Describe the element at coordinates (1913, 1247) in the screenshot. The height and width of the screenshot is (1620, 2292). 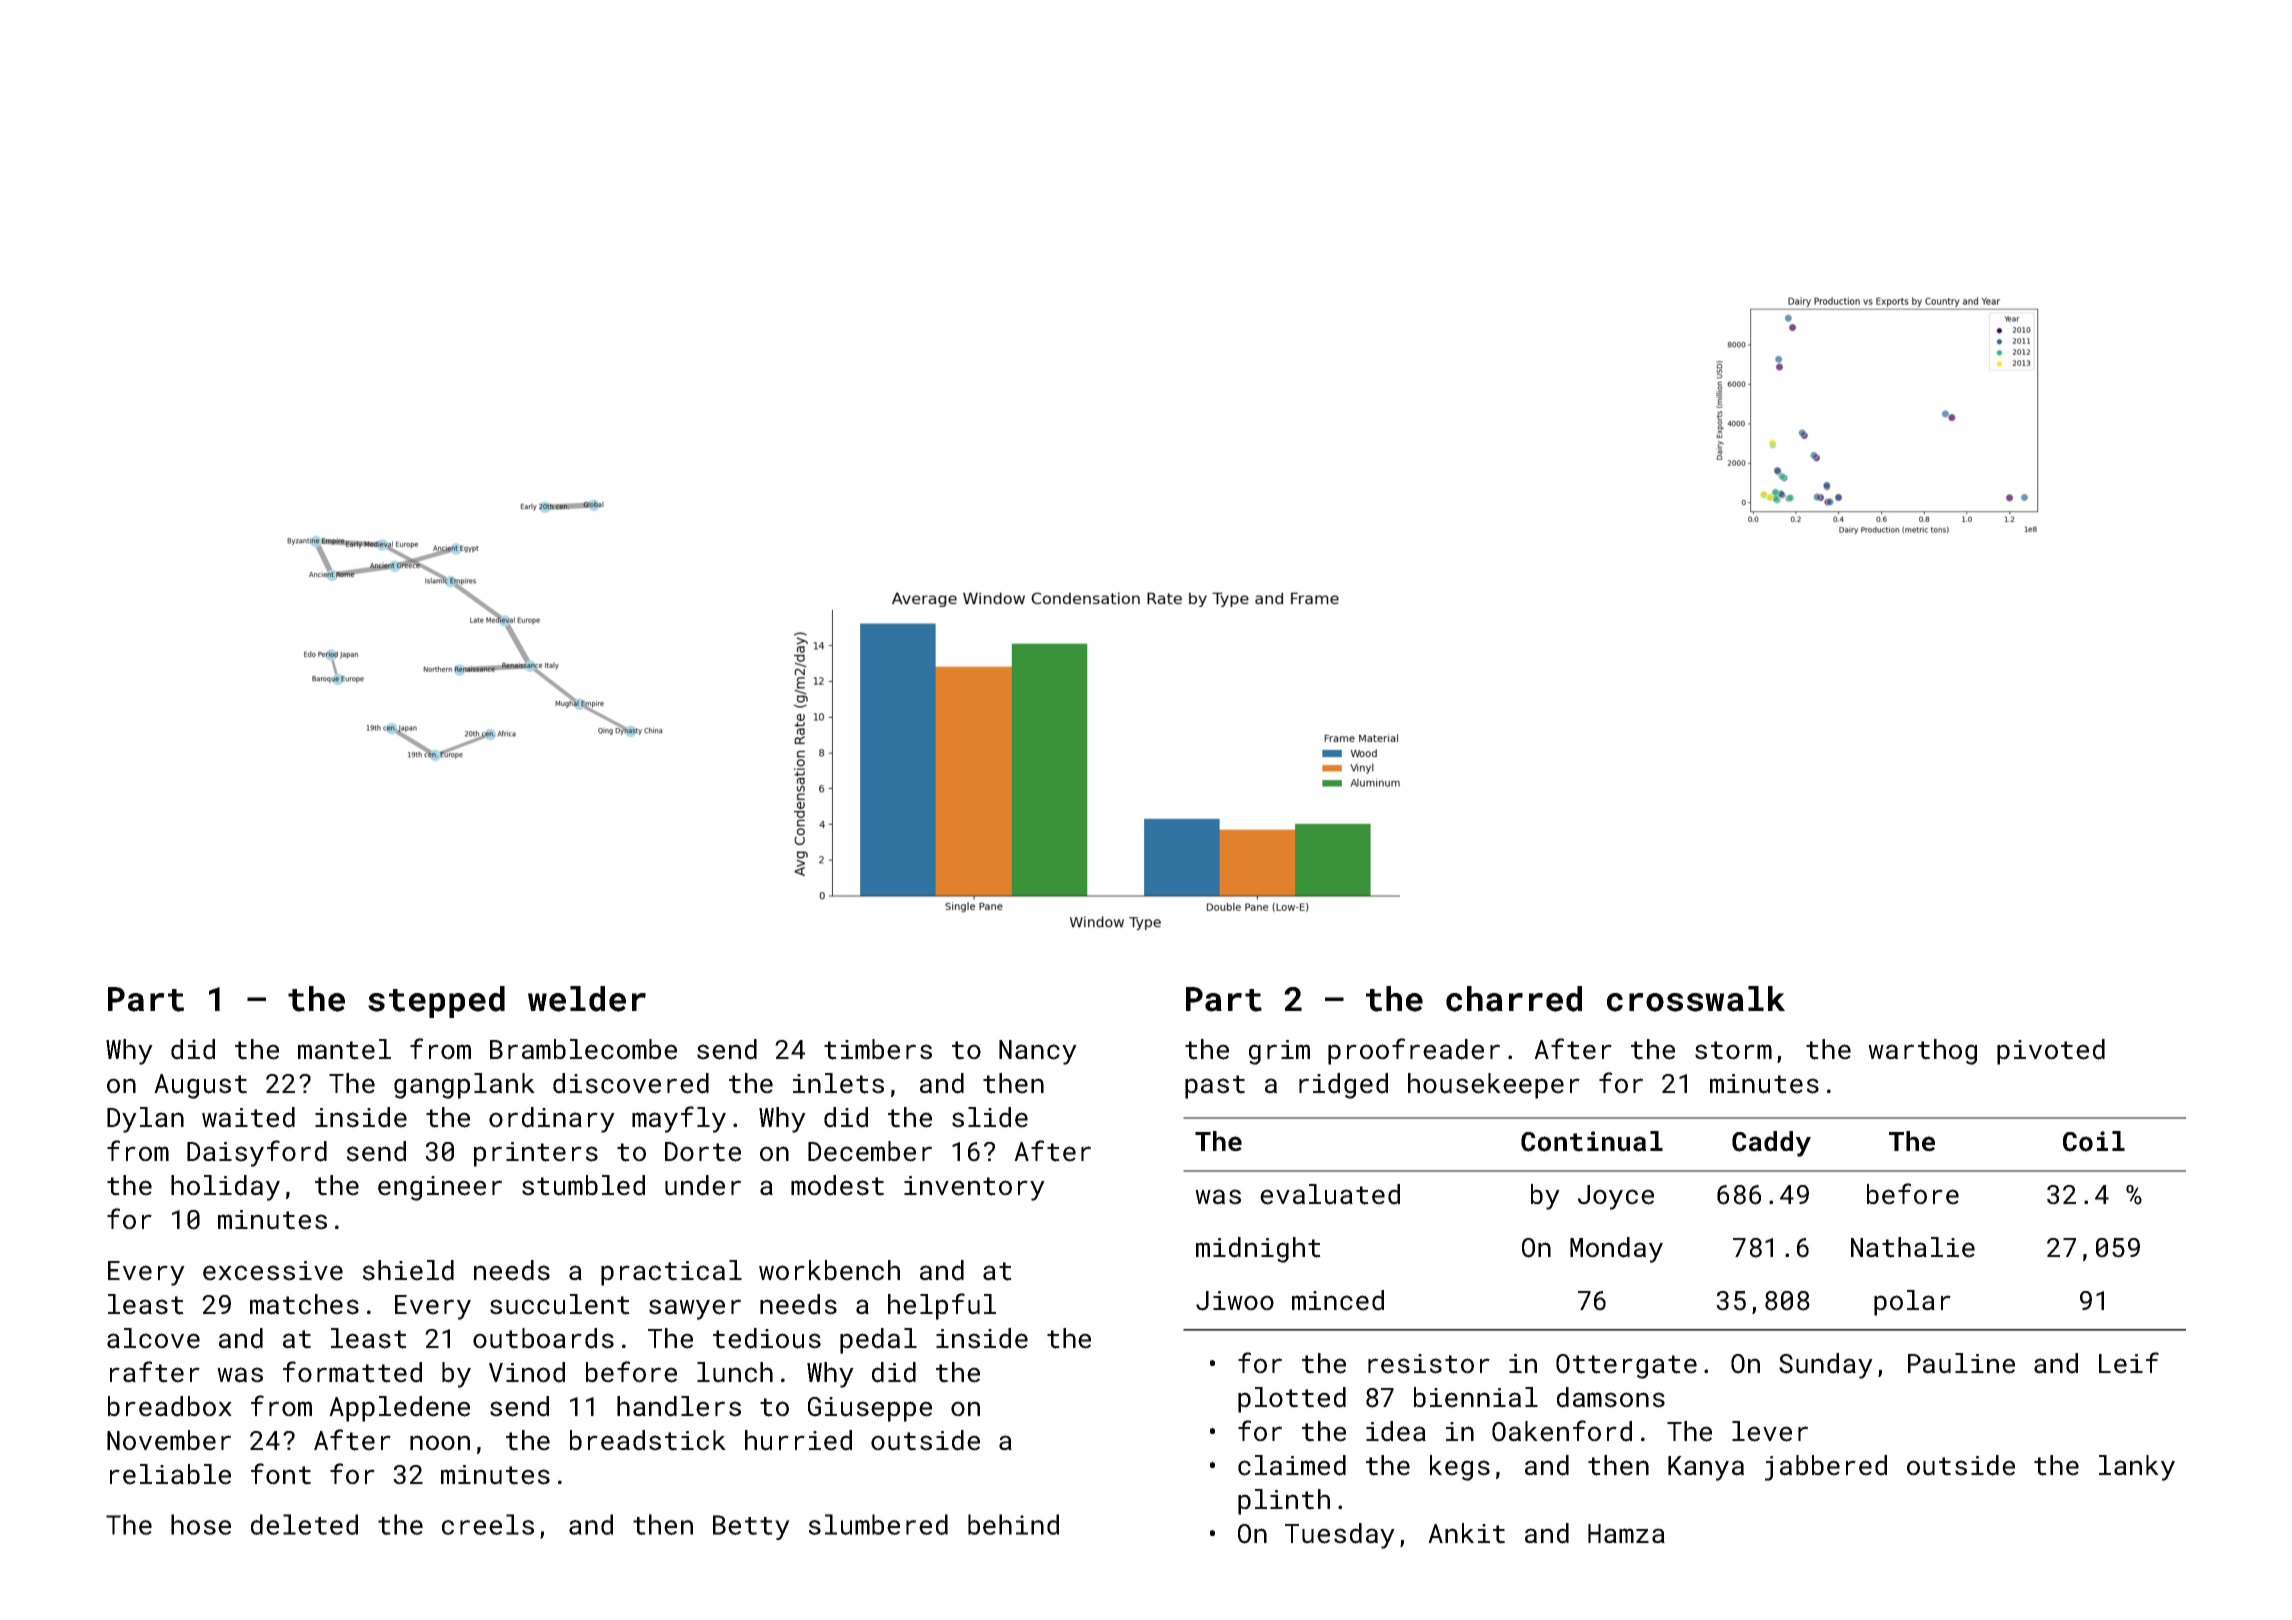
I see `Nathalie` at that location.
